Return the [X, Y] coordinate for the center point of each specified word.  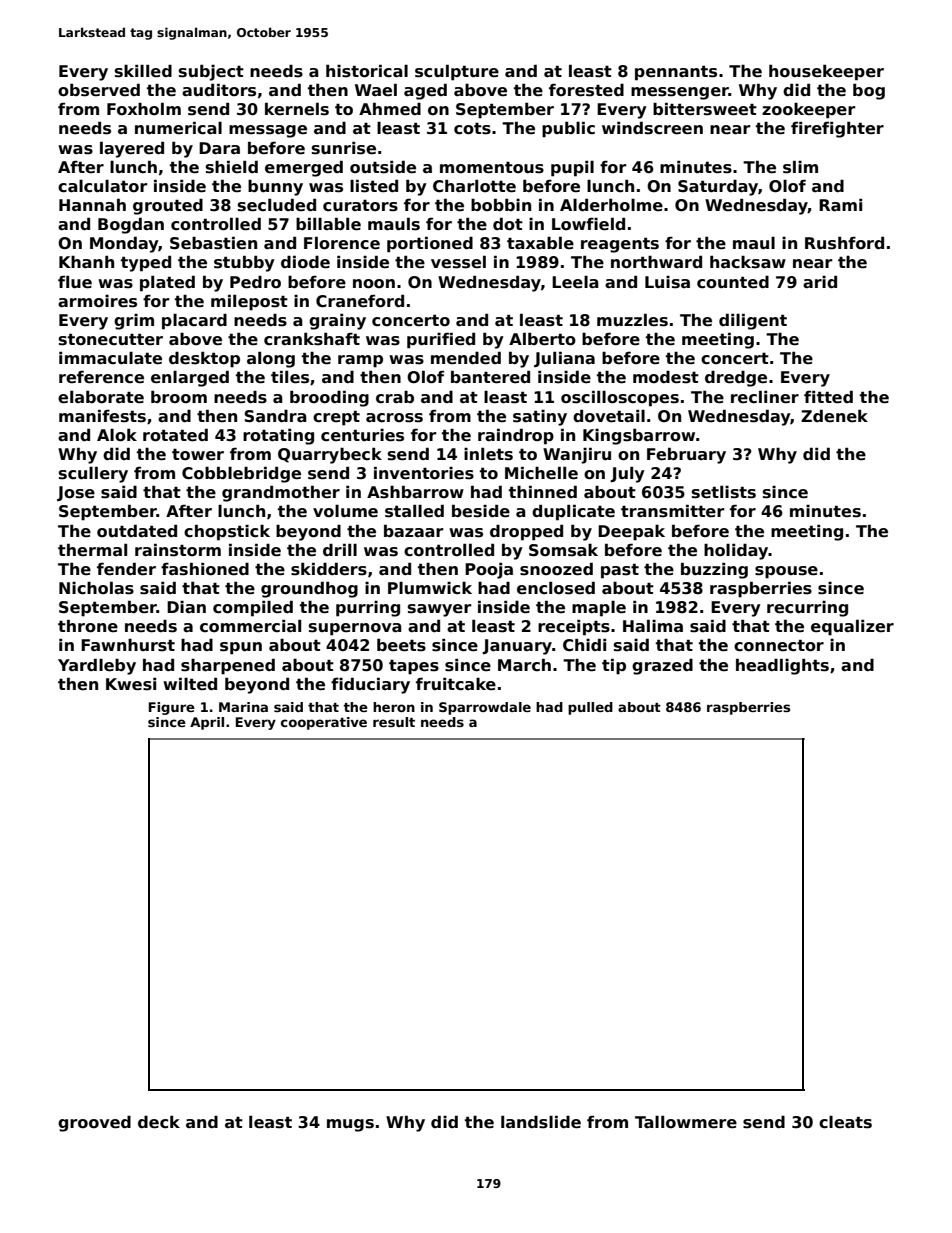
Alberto [542, 339]
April [207, 723]
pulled [590, 708]
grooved [94, 1124]
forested [586, 90]
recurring [807, 609]
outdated [137, 530]
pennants [676, 73]
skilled [143, 71]
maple [599, 609]
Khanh [86, 262]
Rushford [844, 243]
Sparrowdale [485, 708]
